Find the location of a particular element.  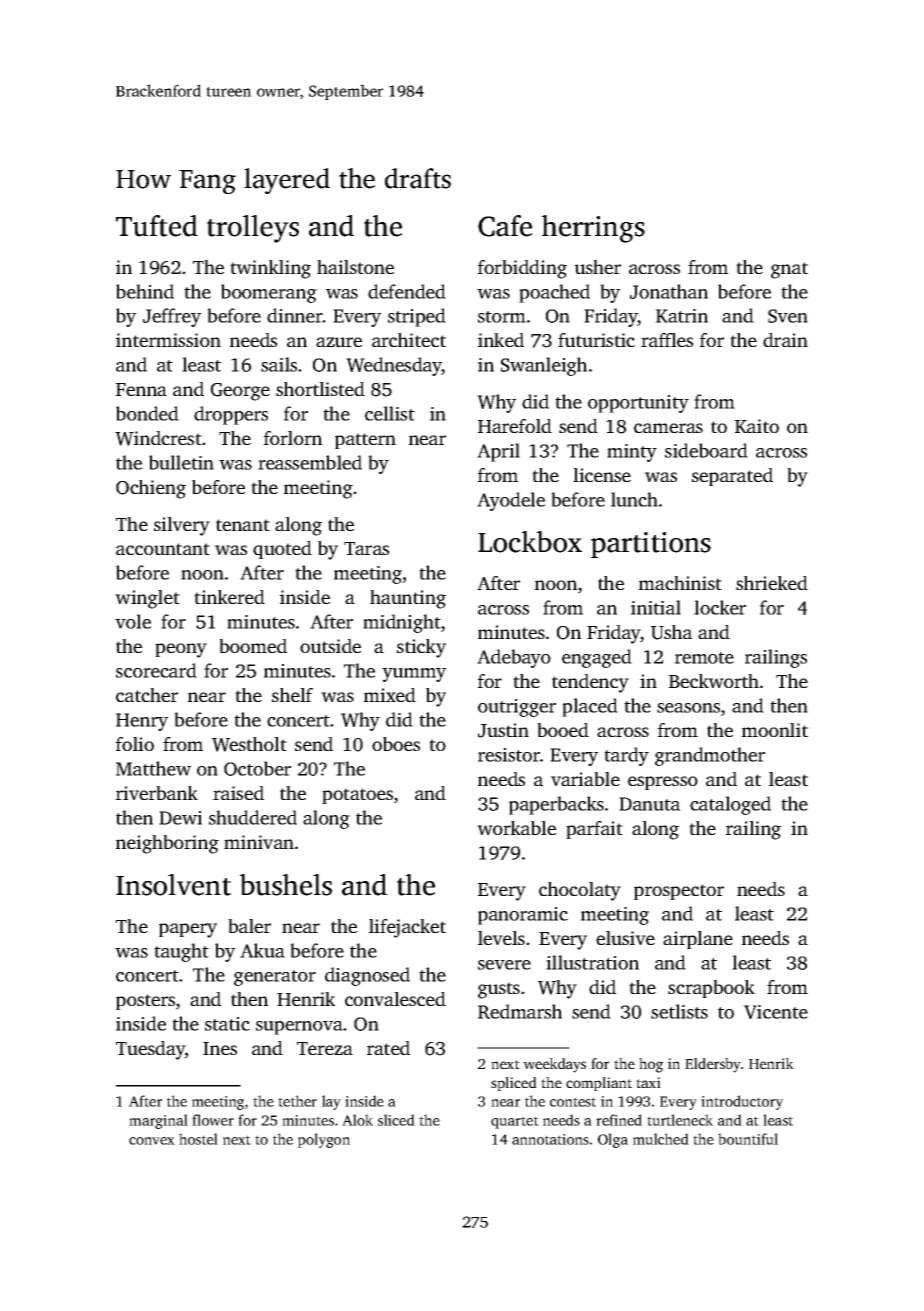

forbidding is located at coordinates (522, 269).
